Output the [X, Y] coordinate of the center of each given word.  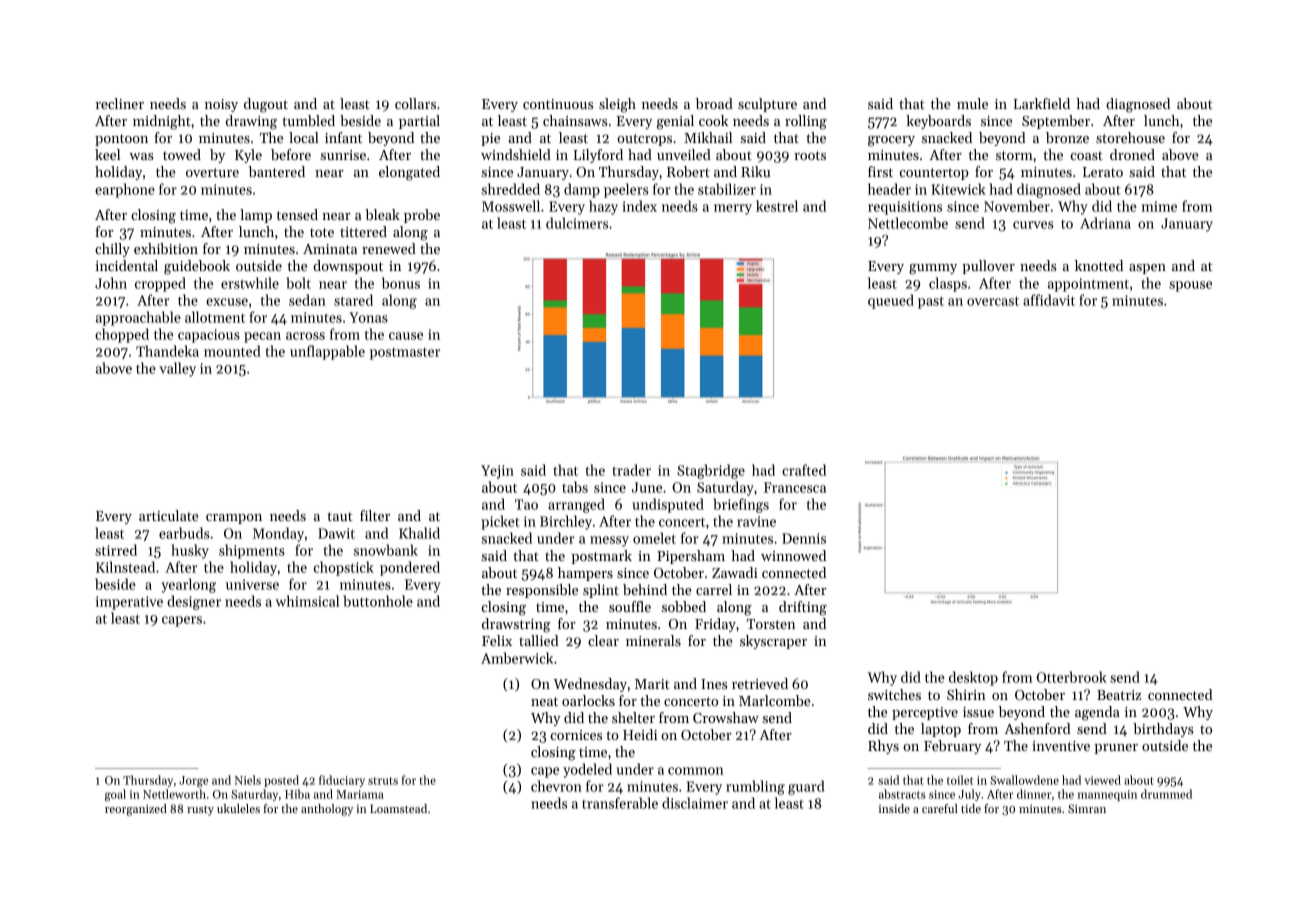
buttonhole [378, 601]
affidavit [1049, 300]
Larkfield [1042, 103]
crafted [804, 470]
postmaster [405, 354]
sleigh [617, 105]
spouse [1190, 286]
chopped [122, 335]
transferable [620, 803]
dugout [266, 105]
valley [177, 369]
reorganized [136, 810]
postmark [601, 557]
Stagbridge [711, 471]
